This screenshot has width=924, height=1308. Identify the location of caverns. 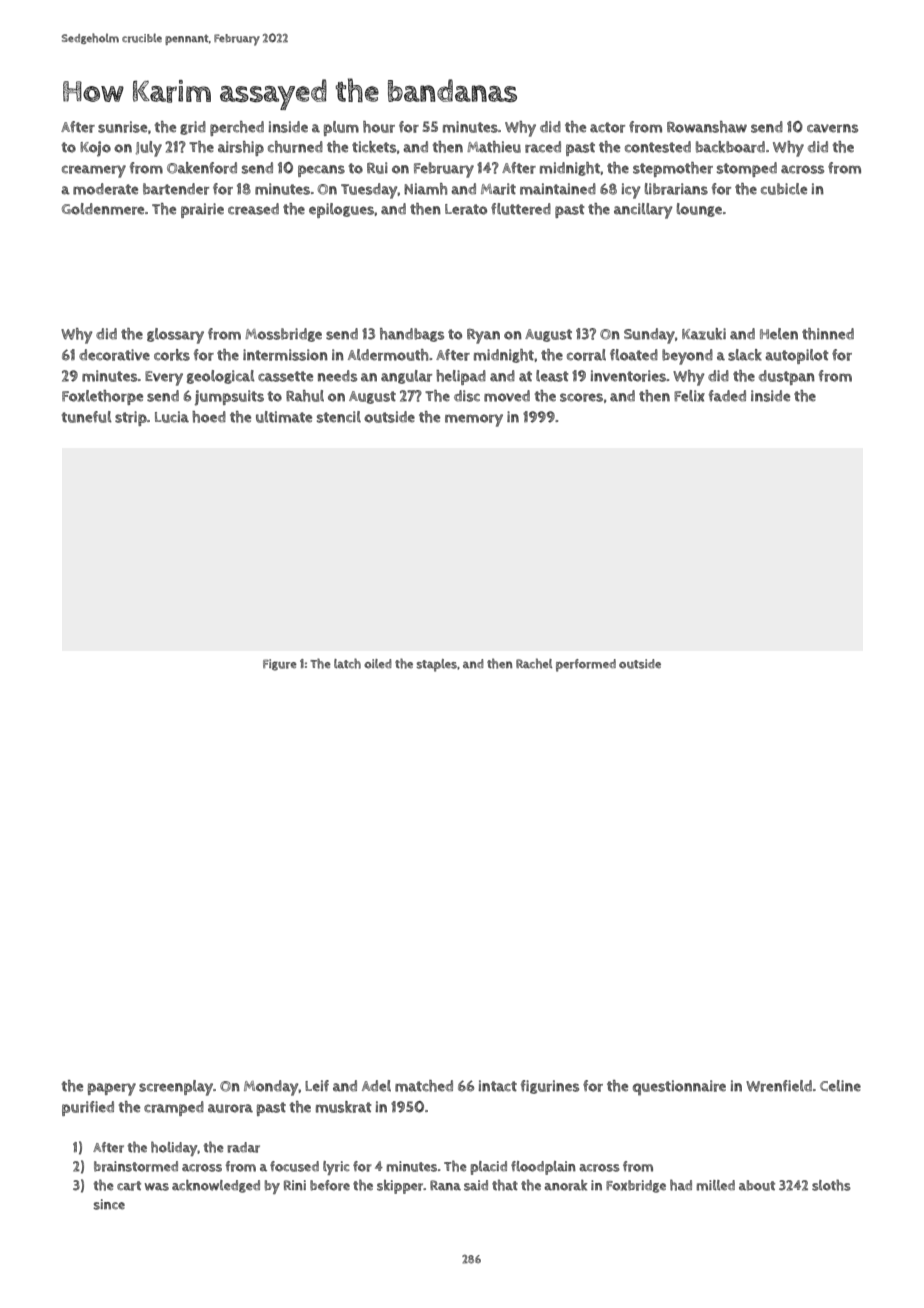
(832, 128).
